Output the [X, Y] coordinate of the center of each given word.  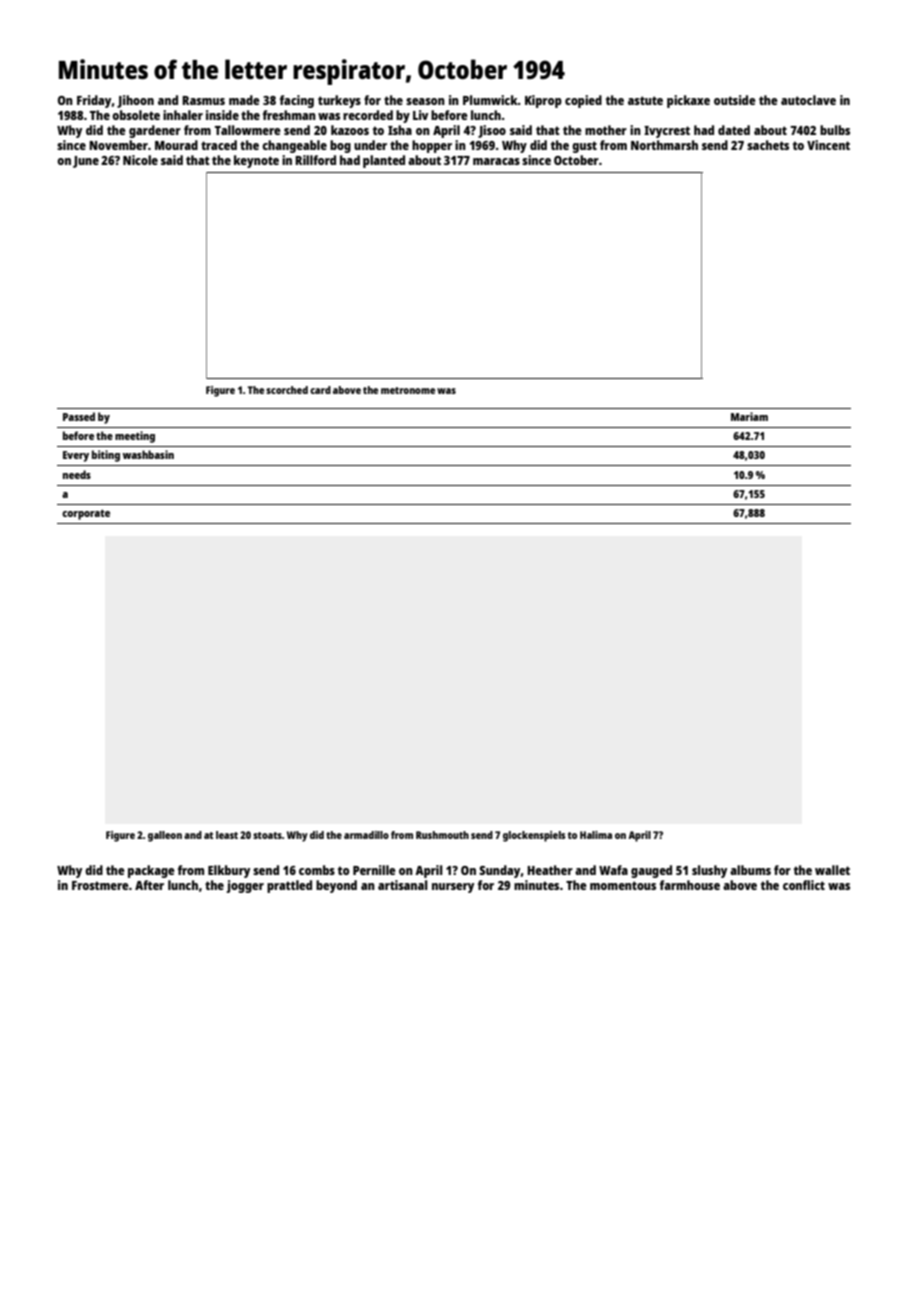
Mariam [749, 416]
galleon [165, 836]
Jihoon [135, 101]
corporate [86, 514]
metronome [408, 390]
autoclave [808, 100]
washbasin [148, 454]
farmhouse [690, 885]
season [425, 101]
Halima [596, 835]
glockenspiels [534, 836]
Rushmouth [442, 835]
